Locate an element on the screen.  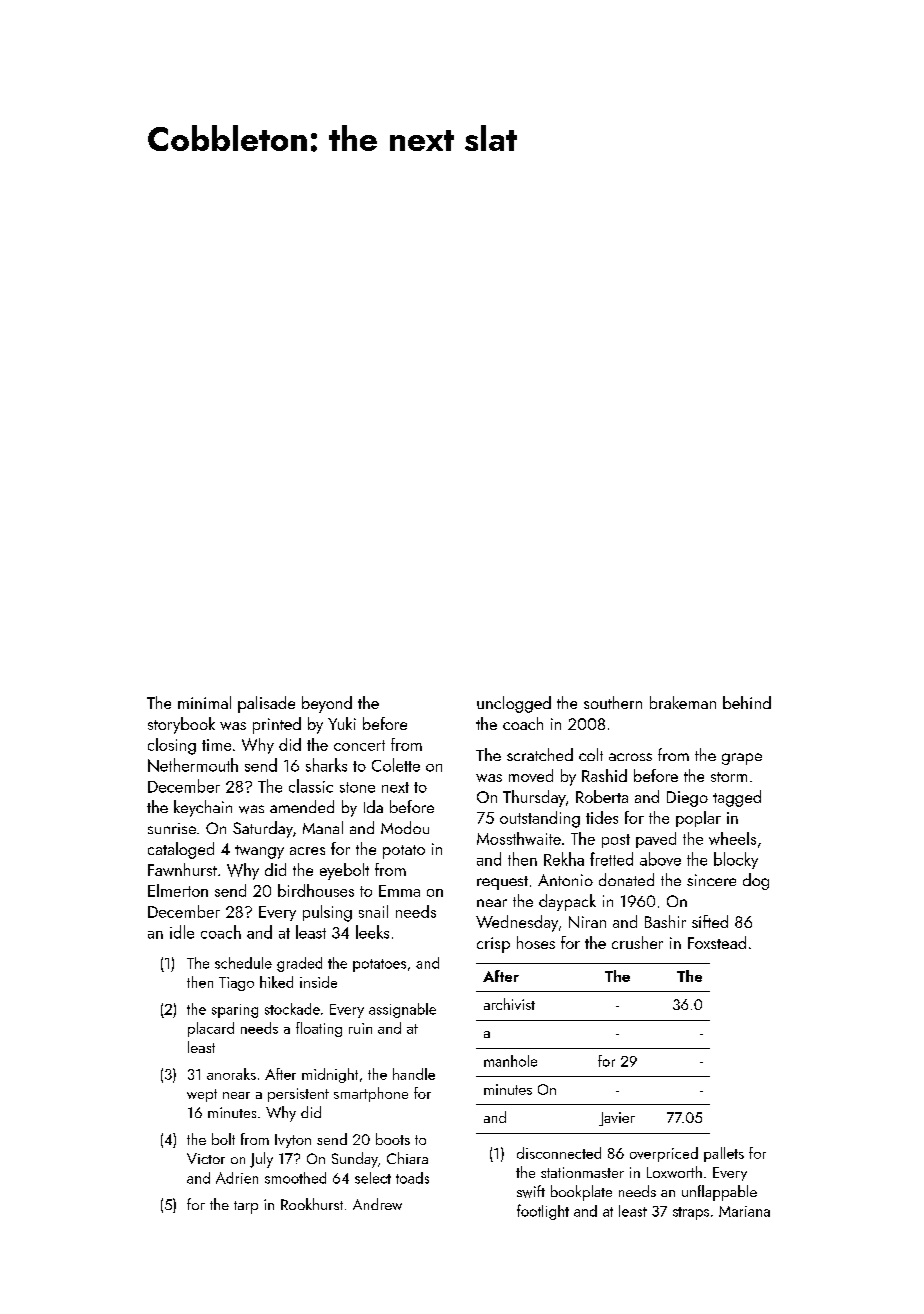
pulsing is located at coordinates (327, 913).
